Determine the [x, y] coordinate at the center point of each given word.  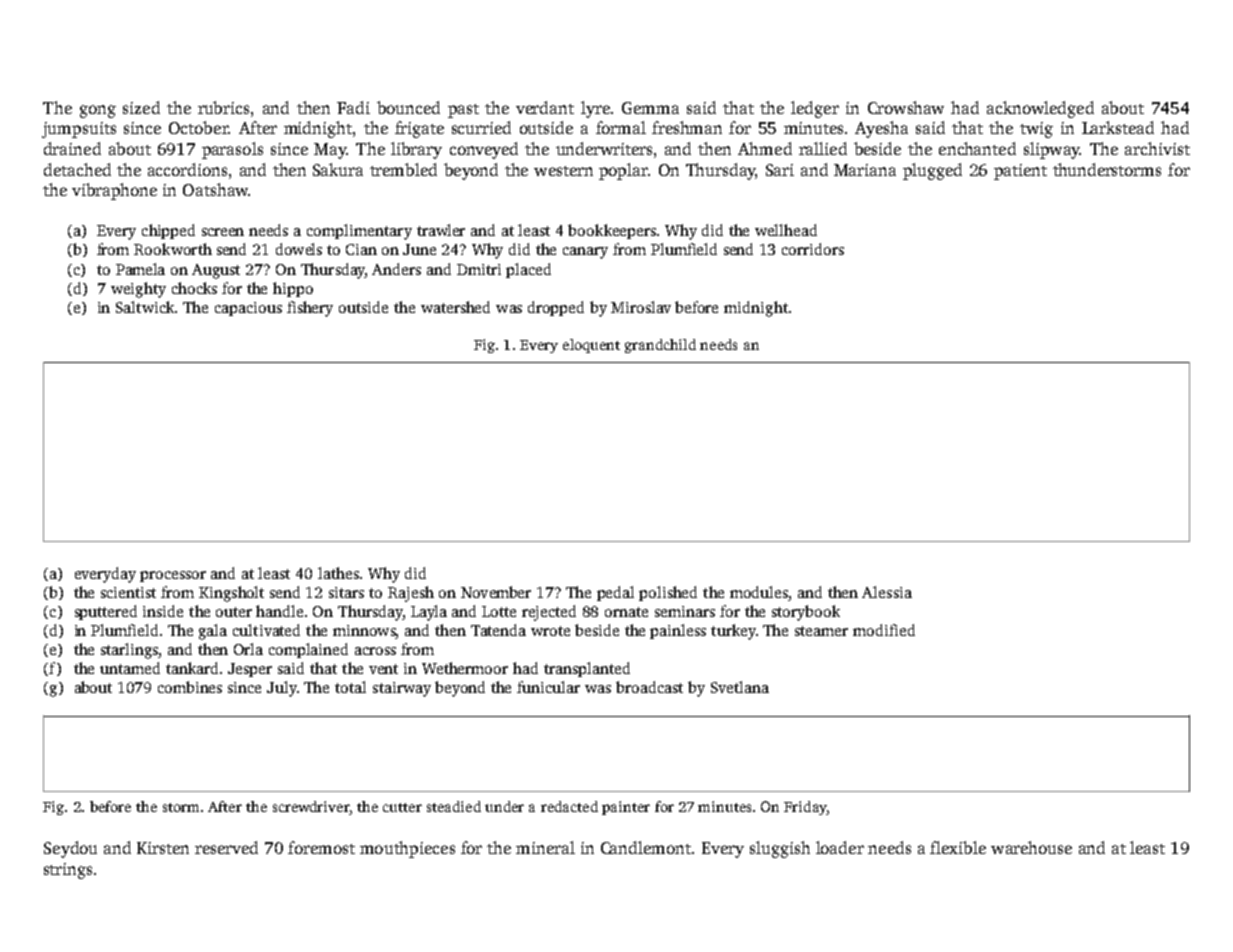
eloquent [591, 346]
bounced [408, 107]
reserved [226, 847]
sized [141, 107]
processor [173, 576]
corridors [813, 249]
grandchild [660, 346]
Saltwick [145, 307]
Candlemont [646, 847]
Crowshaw [906, 107]
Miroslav [641, 307]
